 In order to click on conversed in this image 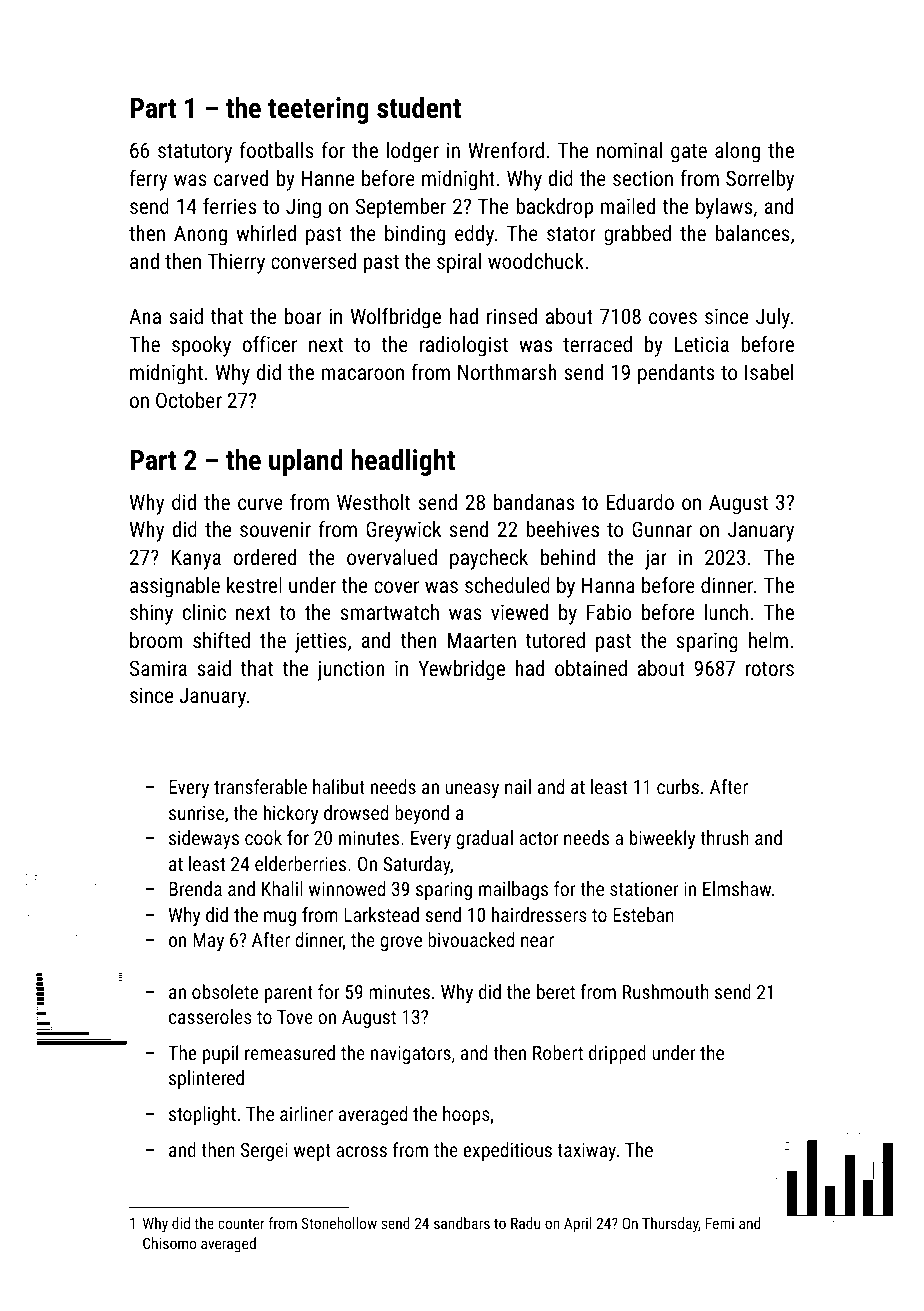, I will do `click(313, 261)`.
